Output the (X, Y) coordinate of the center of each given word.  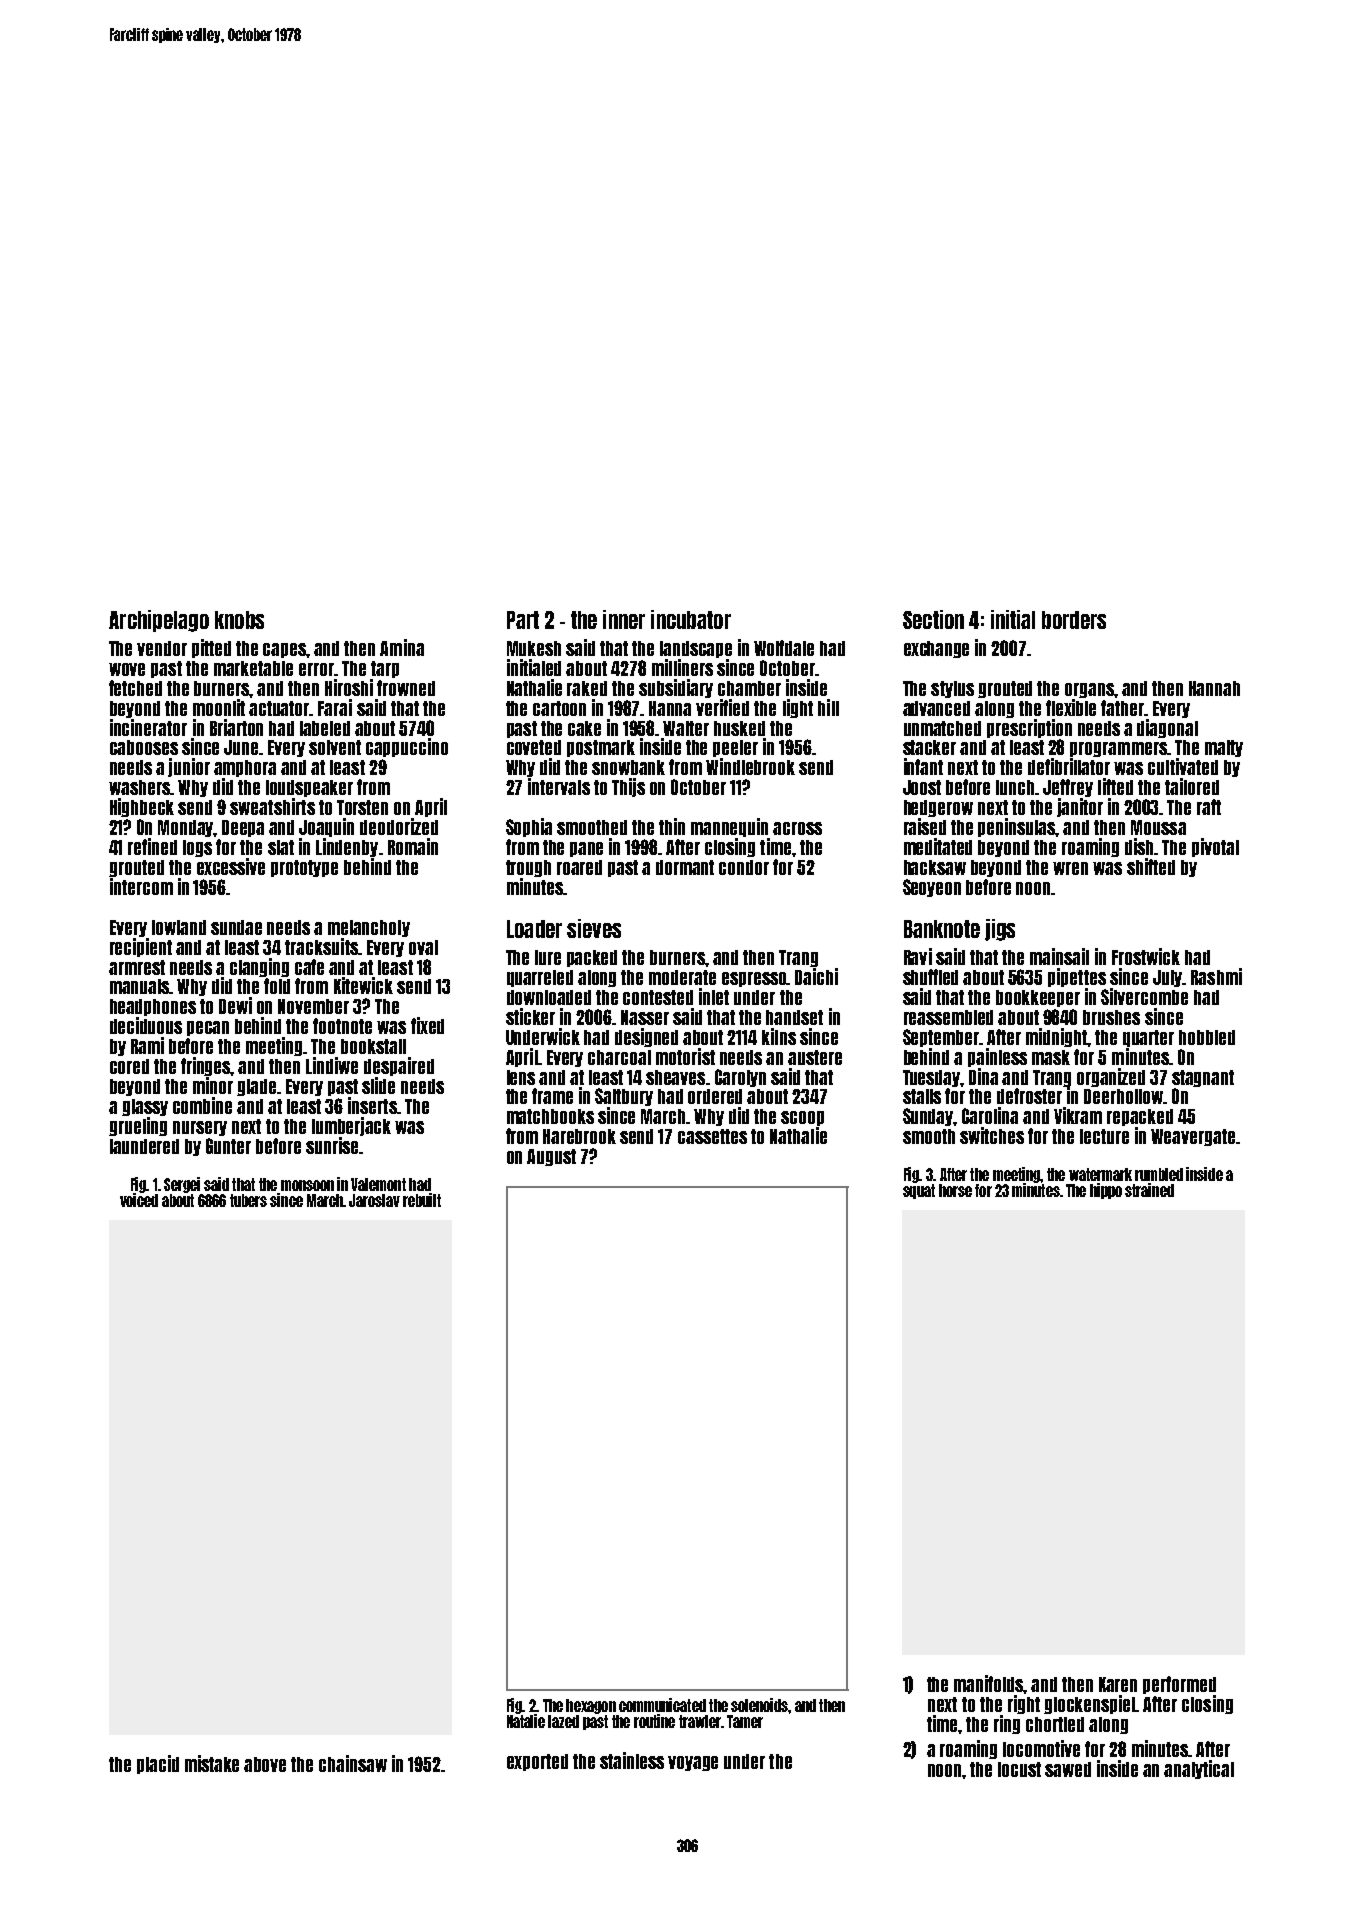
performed (1179, 1685)
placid (158, 1764)
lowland (179, 927)
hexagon (591, 1706)
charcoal (619, 1057)
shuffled (930, 977)
